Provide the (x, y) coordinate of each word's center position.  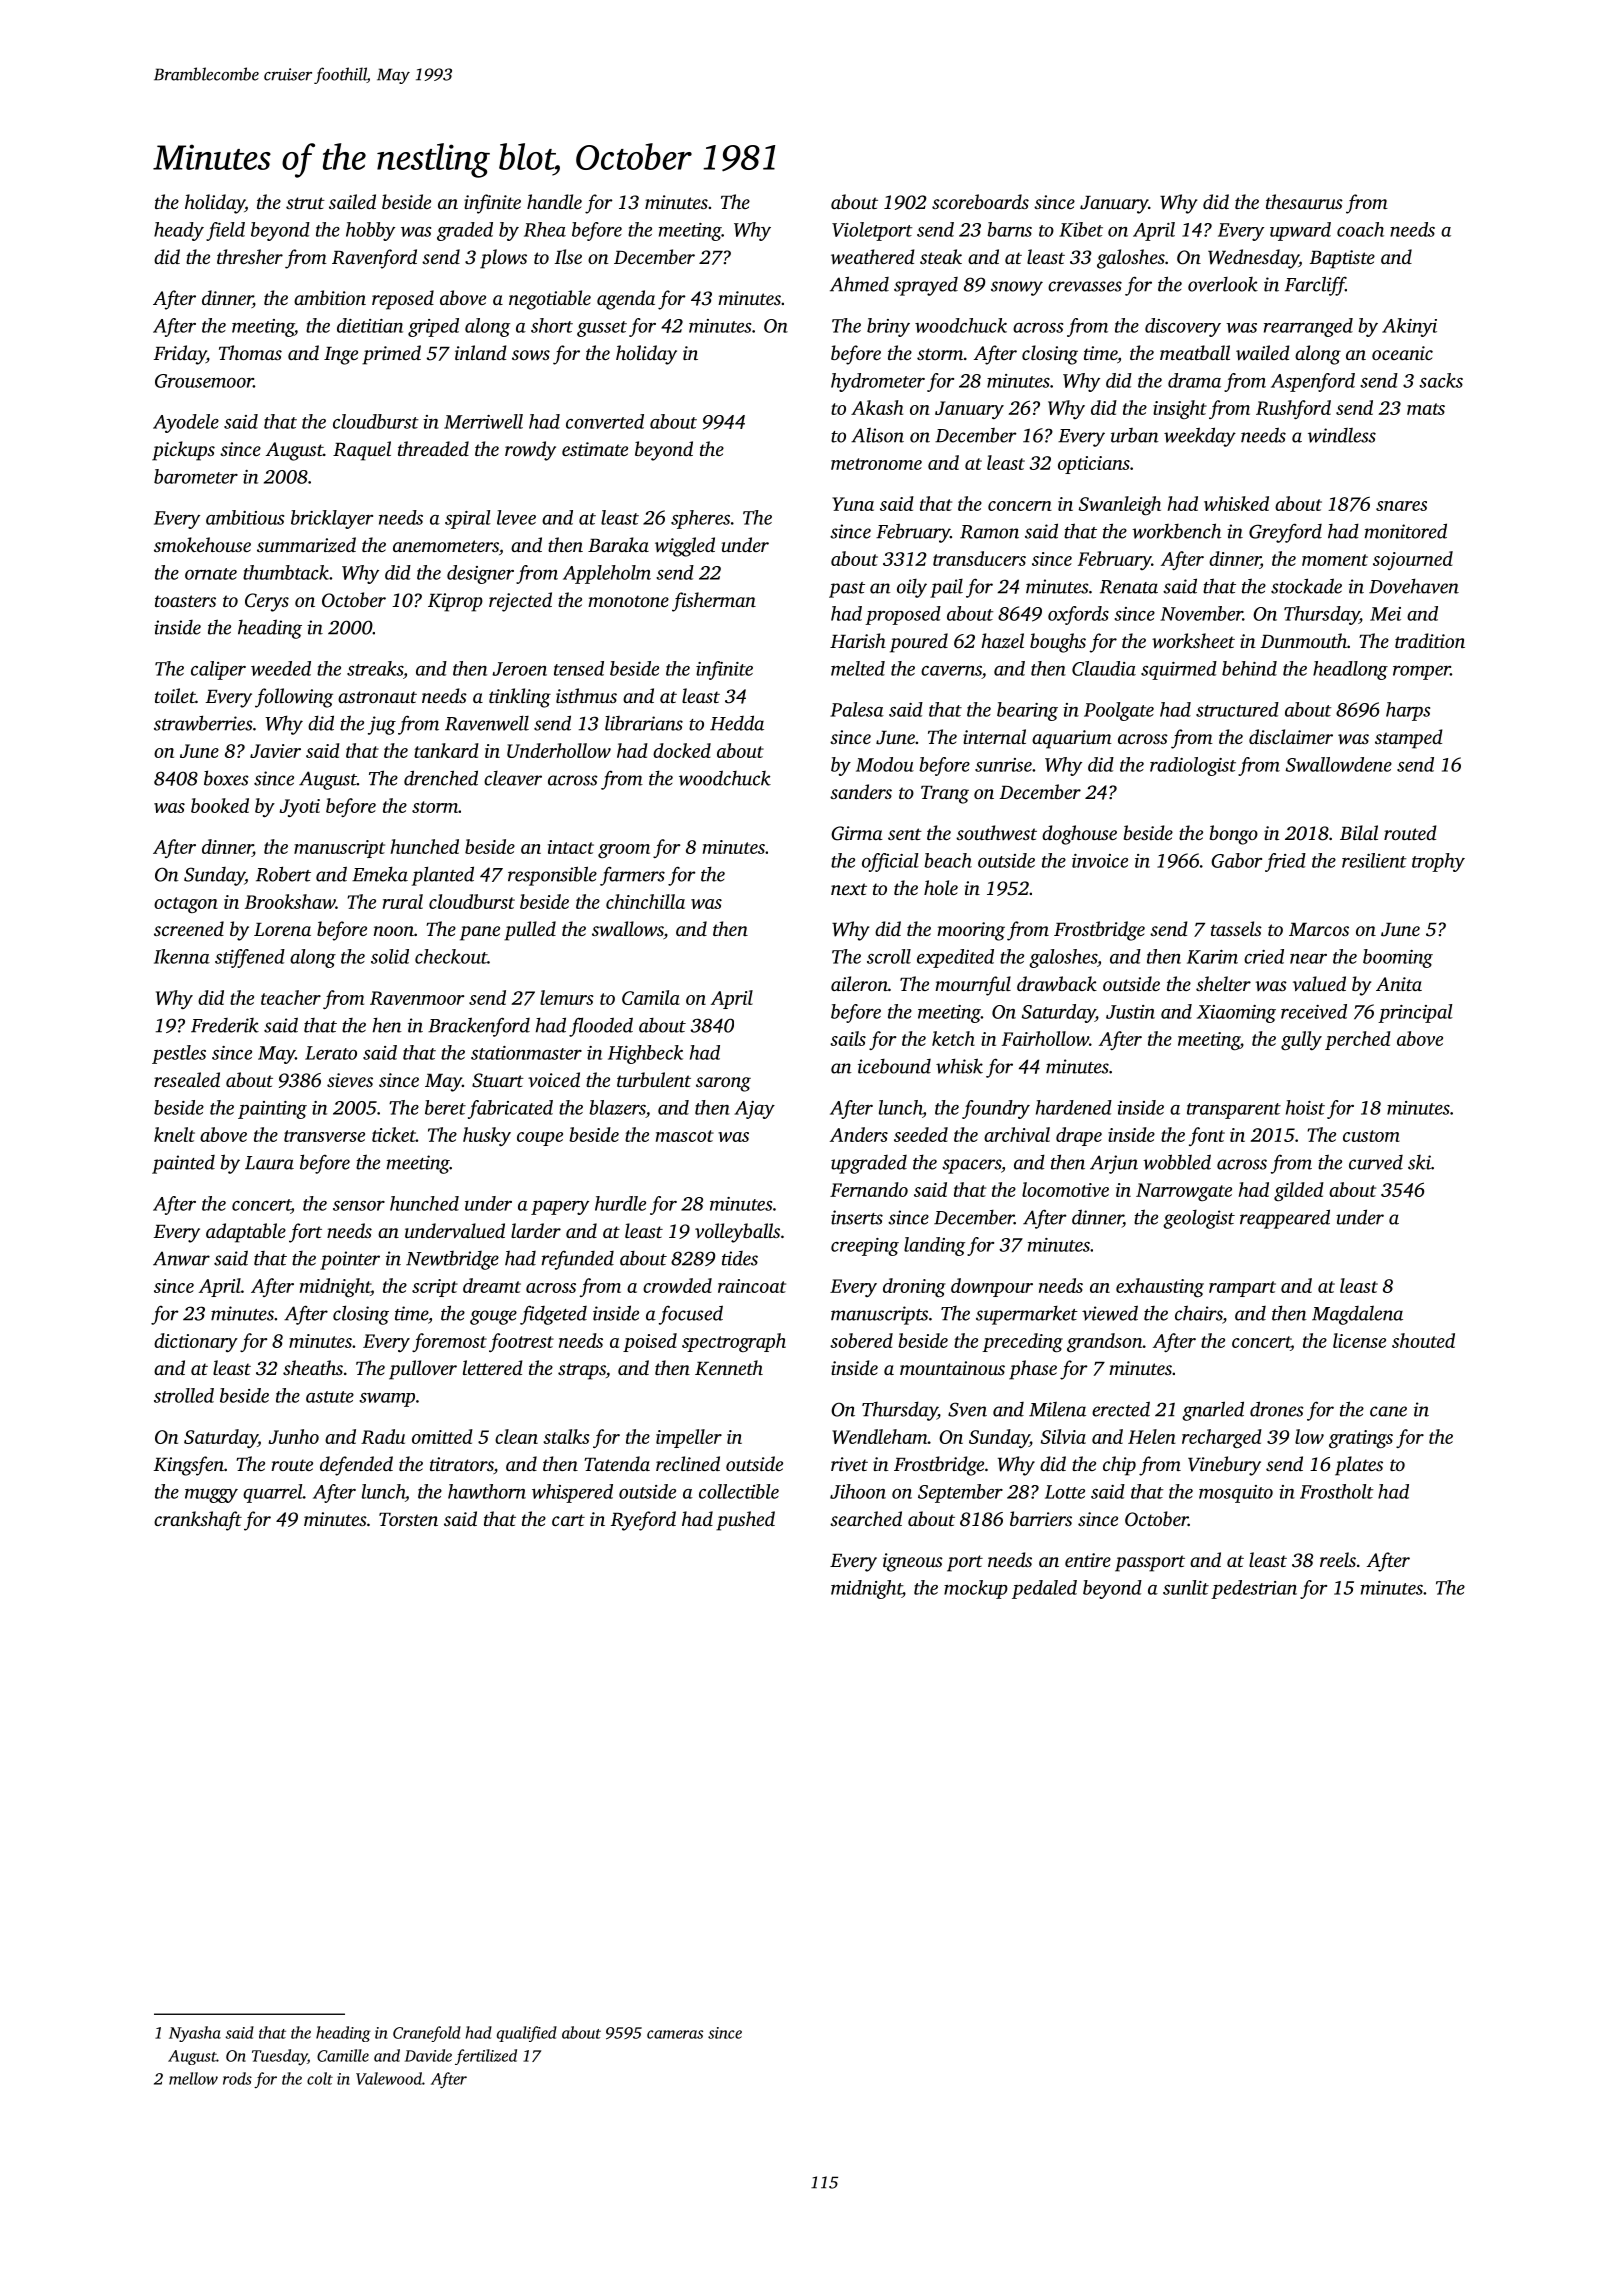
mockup (976, 1589)
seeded (921, 1134)
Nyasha (195, 2034)
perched (1358, 1040)
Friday (180, 355)
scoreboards (980, 201)
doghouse (1079, 835)
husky (487, 1136)
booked (220, 805)
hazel (1002, 641)
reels (1338, 1559)
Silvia (1063, 1436)
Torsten (408, 1519)
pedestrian (1254, 1589)
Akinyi (1409, 327)
